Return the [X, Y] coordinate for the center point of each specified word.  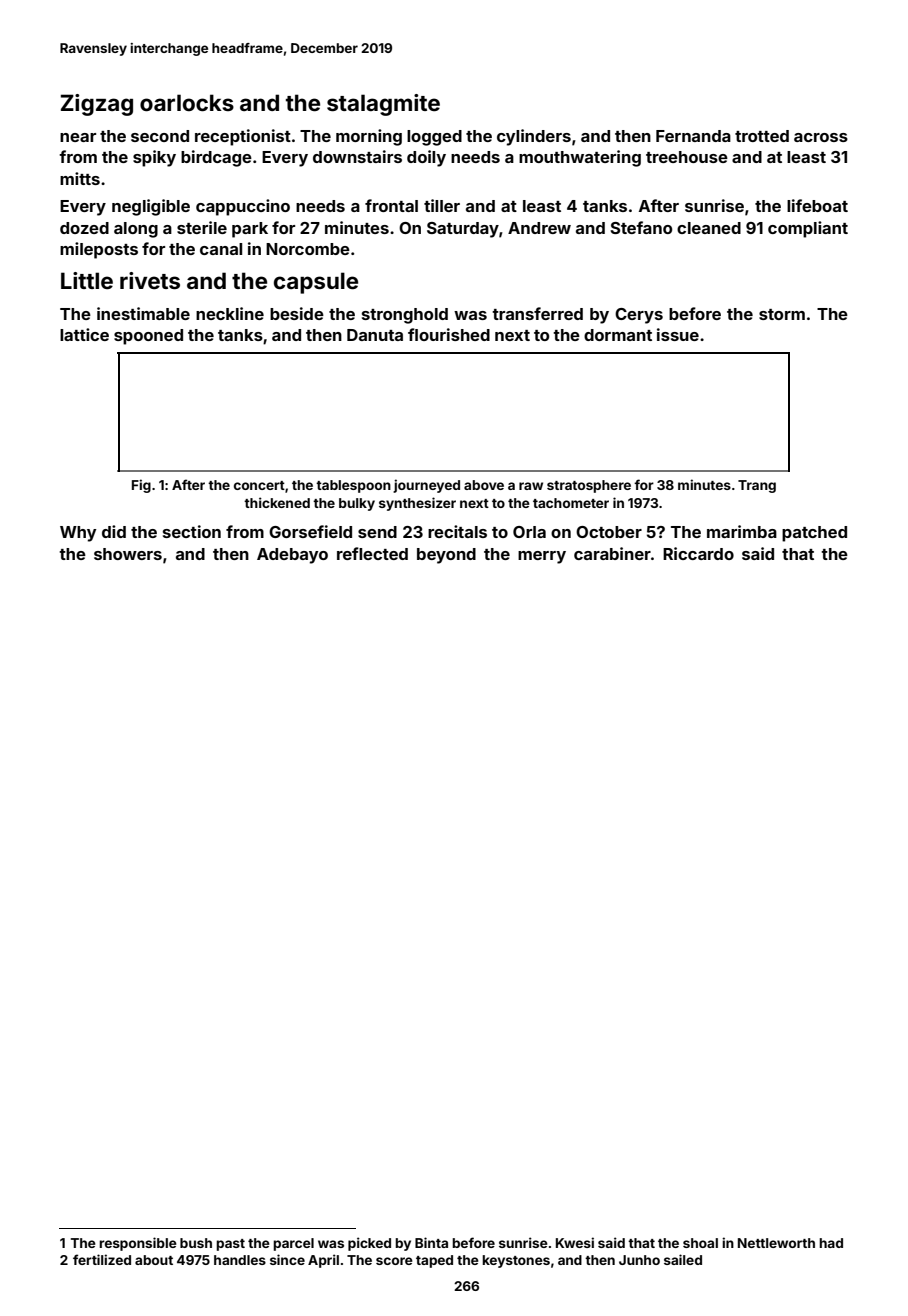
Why [78, 534]
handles [240, 1260]
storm [782, 314]
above [484, 485]
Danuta [375, 335]
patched [814, 534]
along [136, 230]
